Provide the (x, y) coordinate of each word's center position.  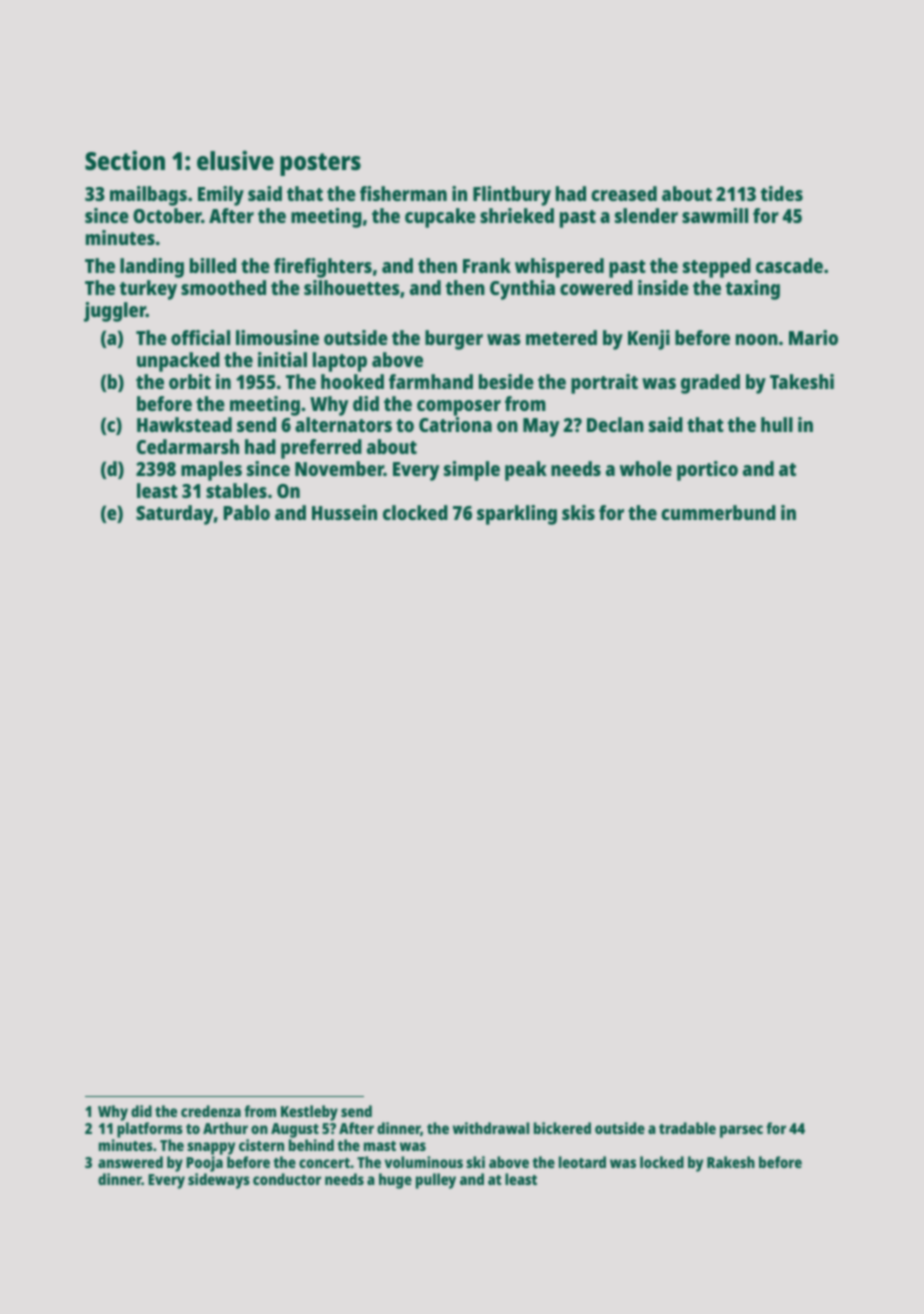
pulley (436, 1181)
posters (320, 164)
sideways (219, 1181)
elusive (235, 160)
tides (782, 193)
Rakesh (731, 1162)
